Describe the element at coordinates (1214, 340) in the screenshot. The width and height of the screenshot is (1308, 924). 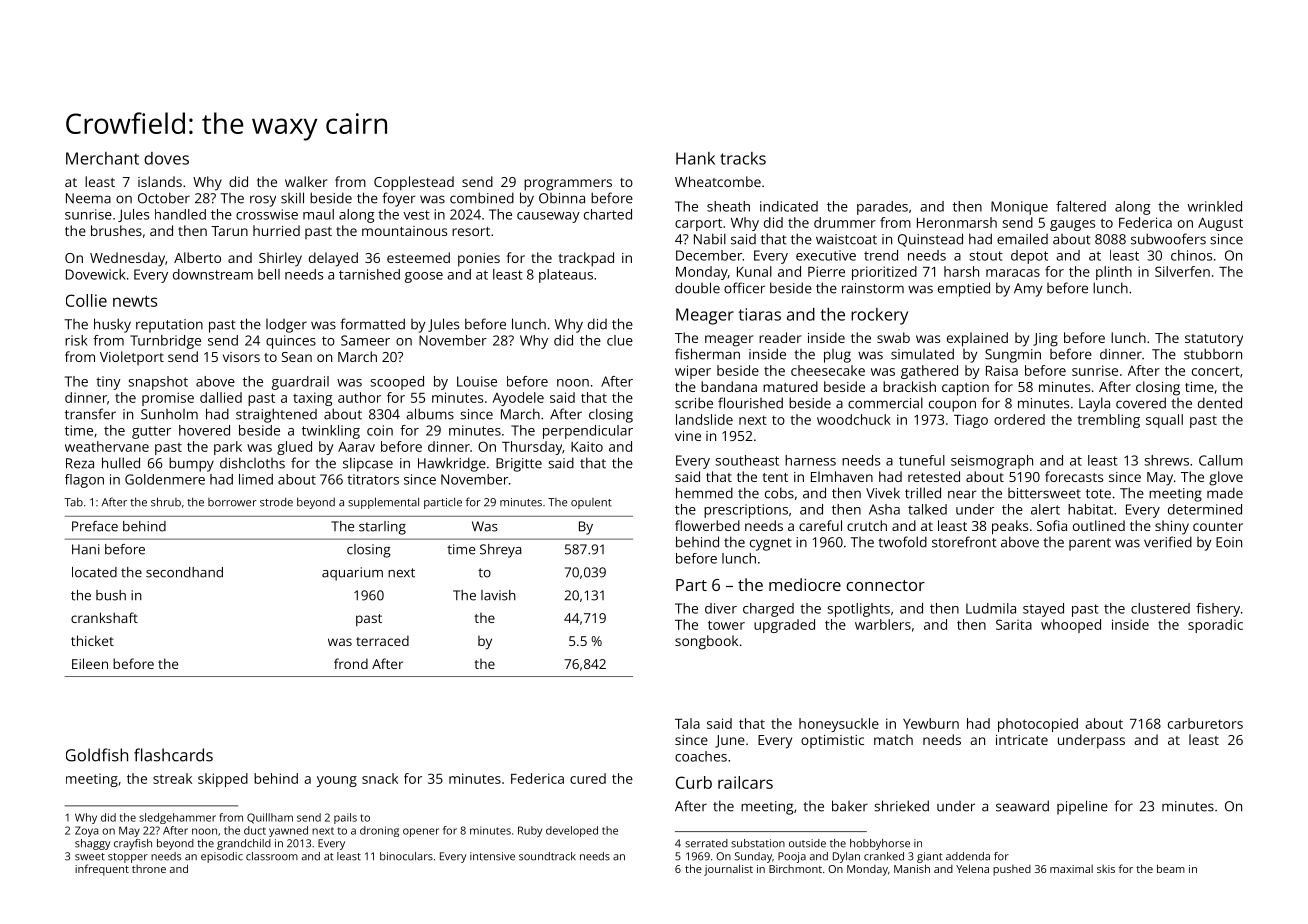
I see `statutory` at that location.
